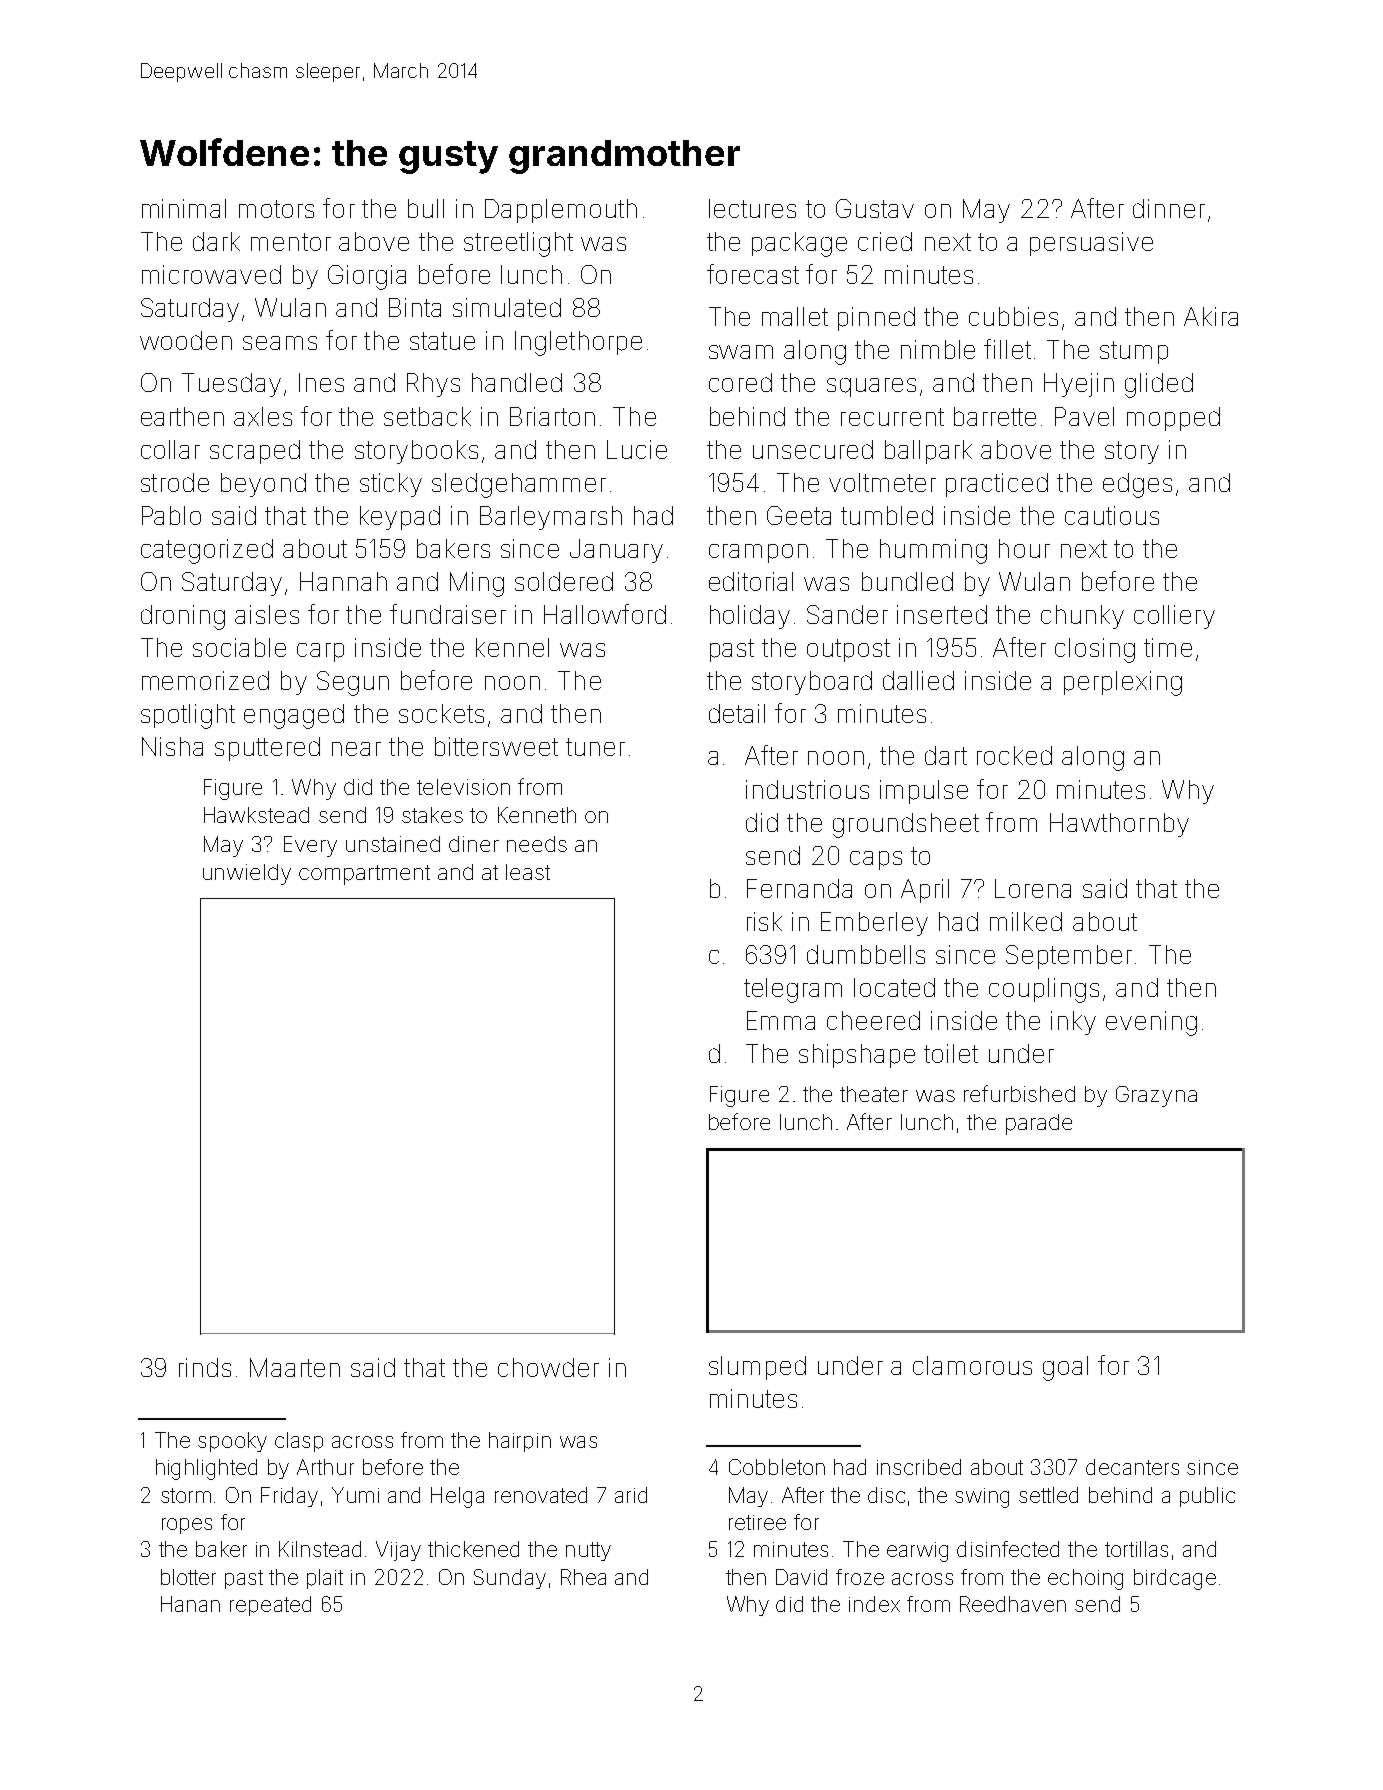 The image size is (1383, 1790). I want to click on chowder, so click(548, 1367).
